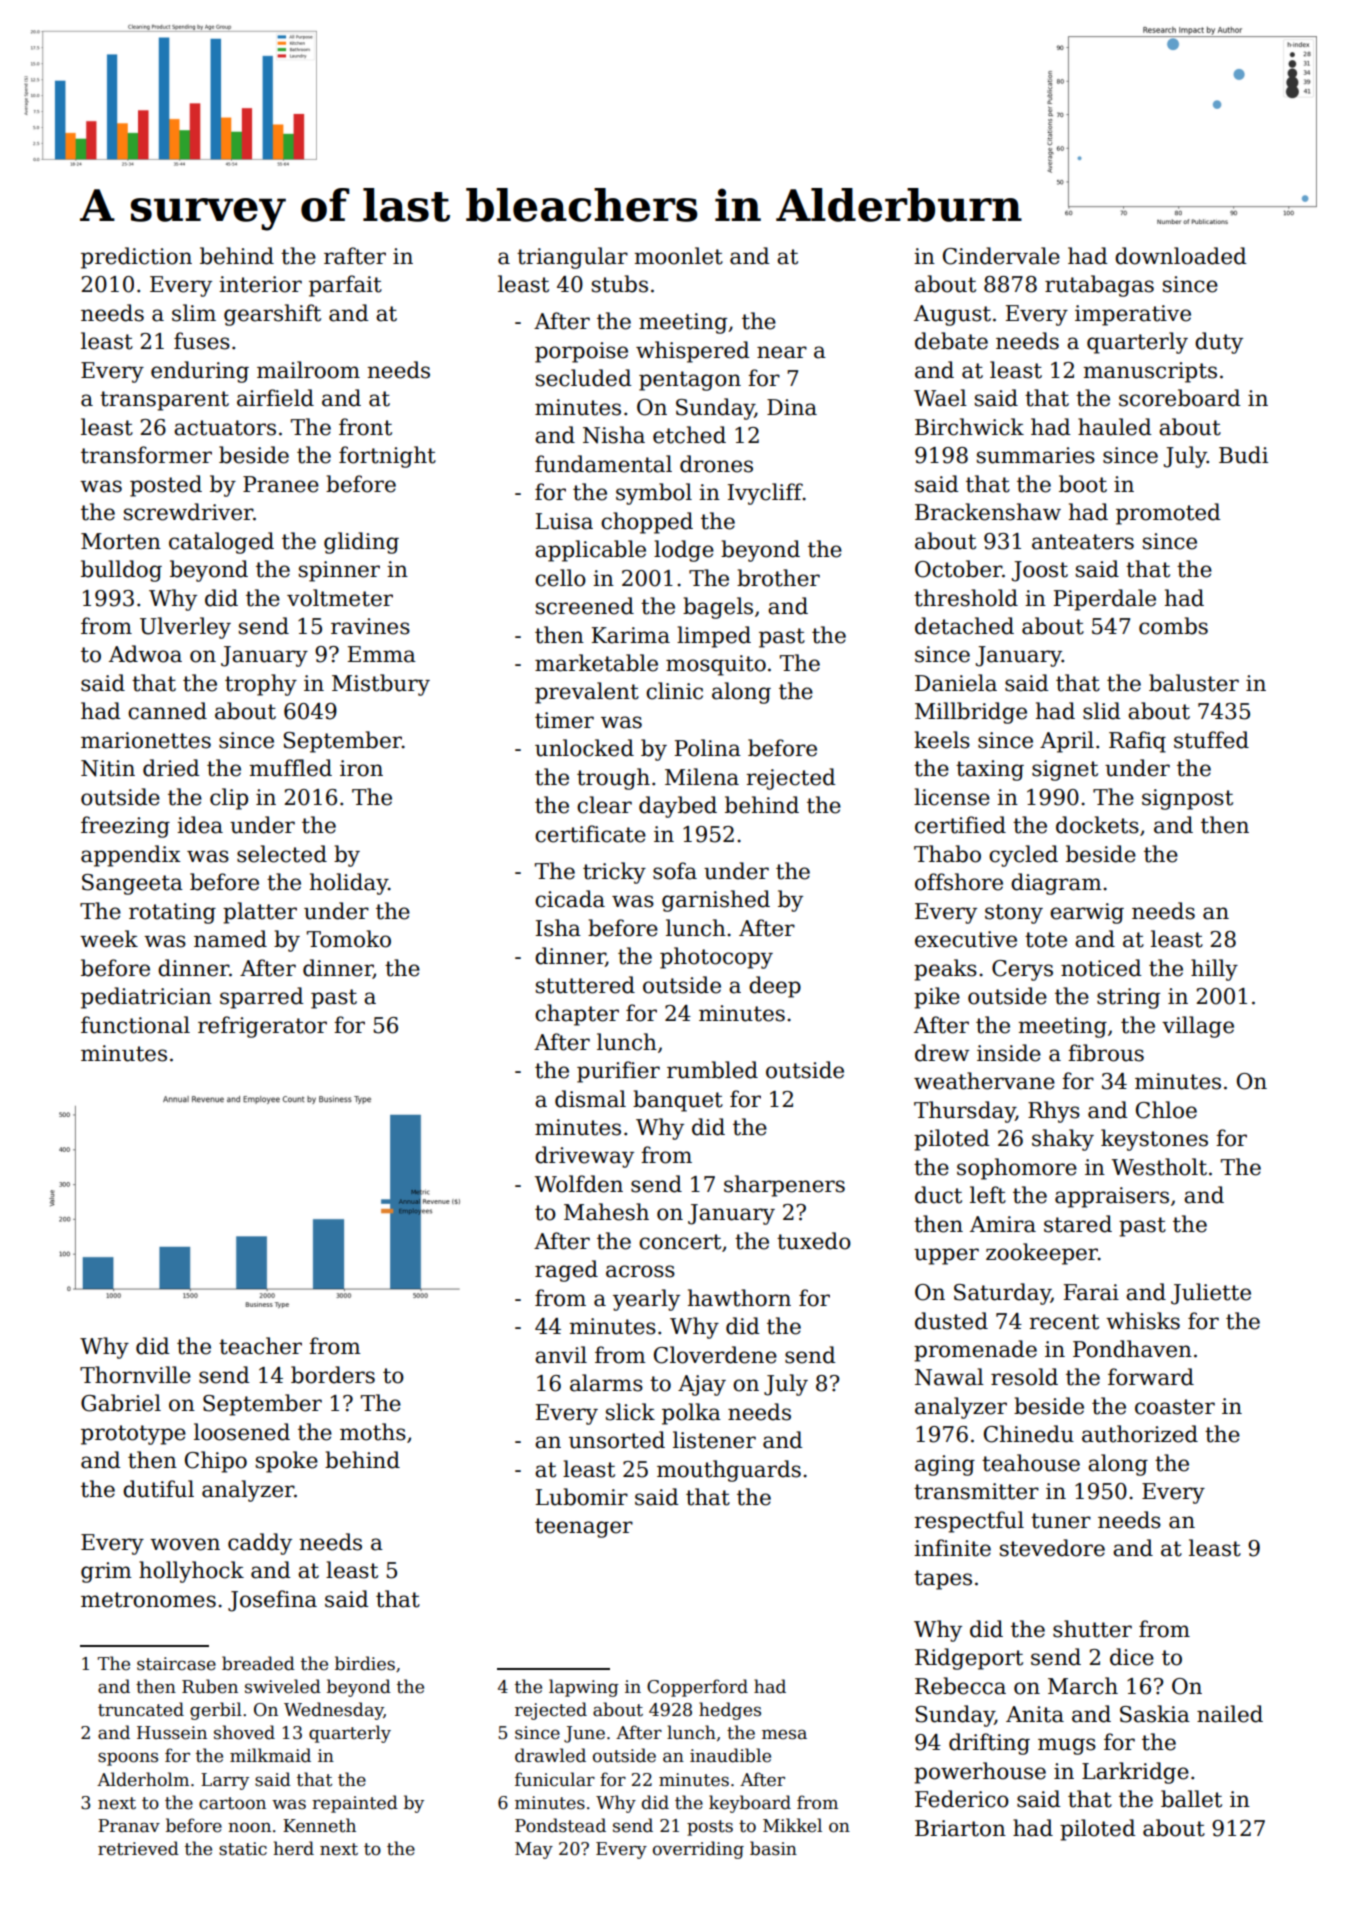 The image size is (1351, 1911). I want to click on static, so click(243, 1849).
